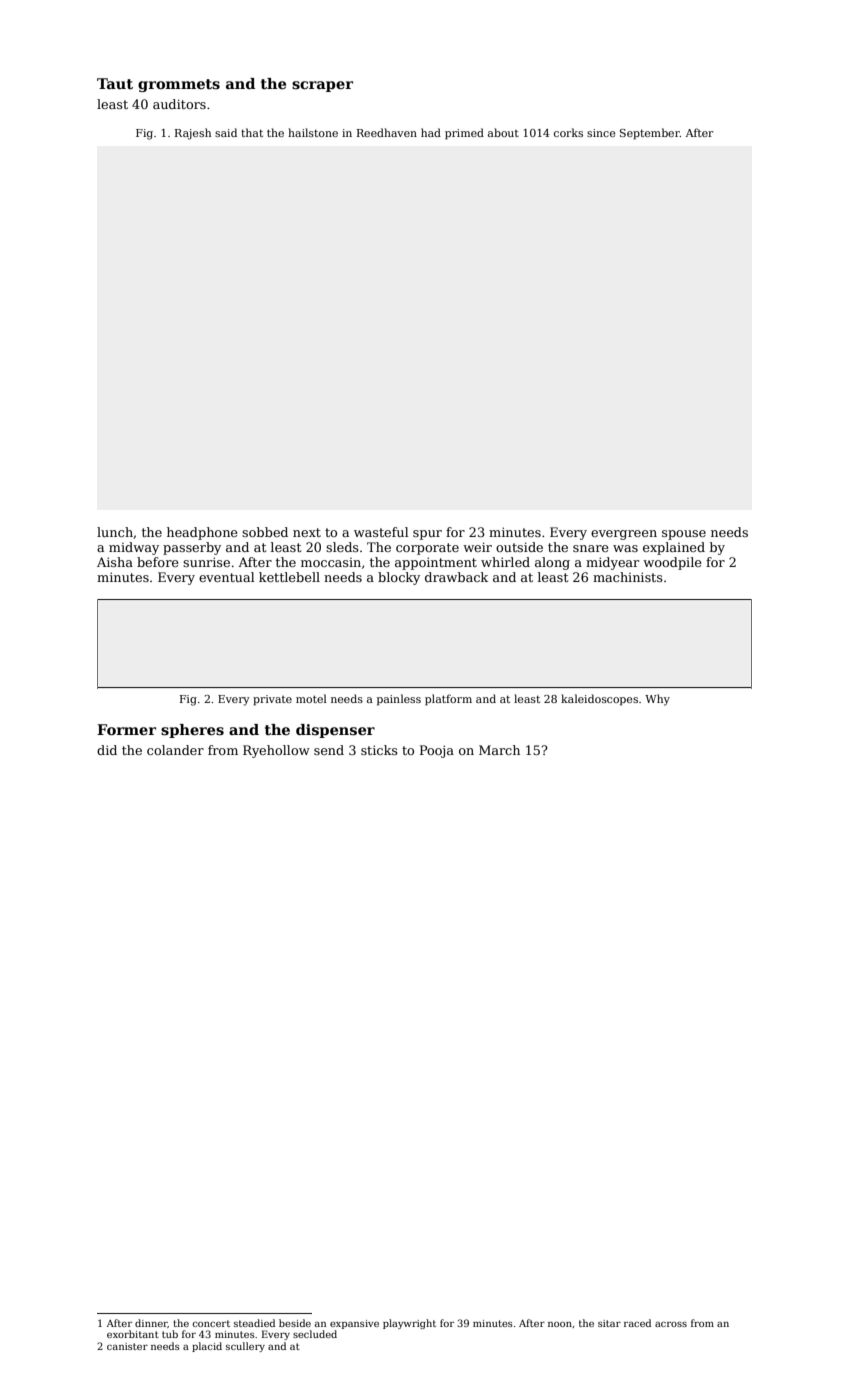 The height and width of the page is (1400, 849). I want to click on did, so click(107, 750).
